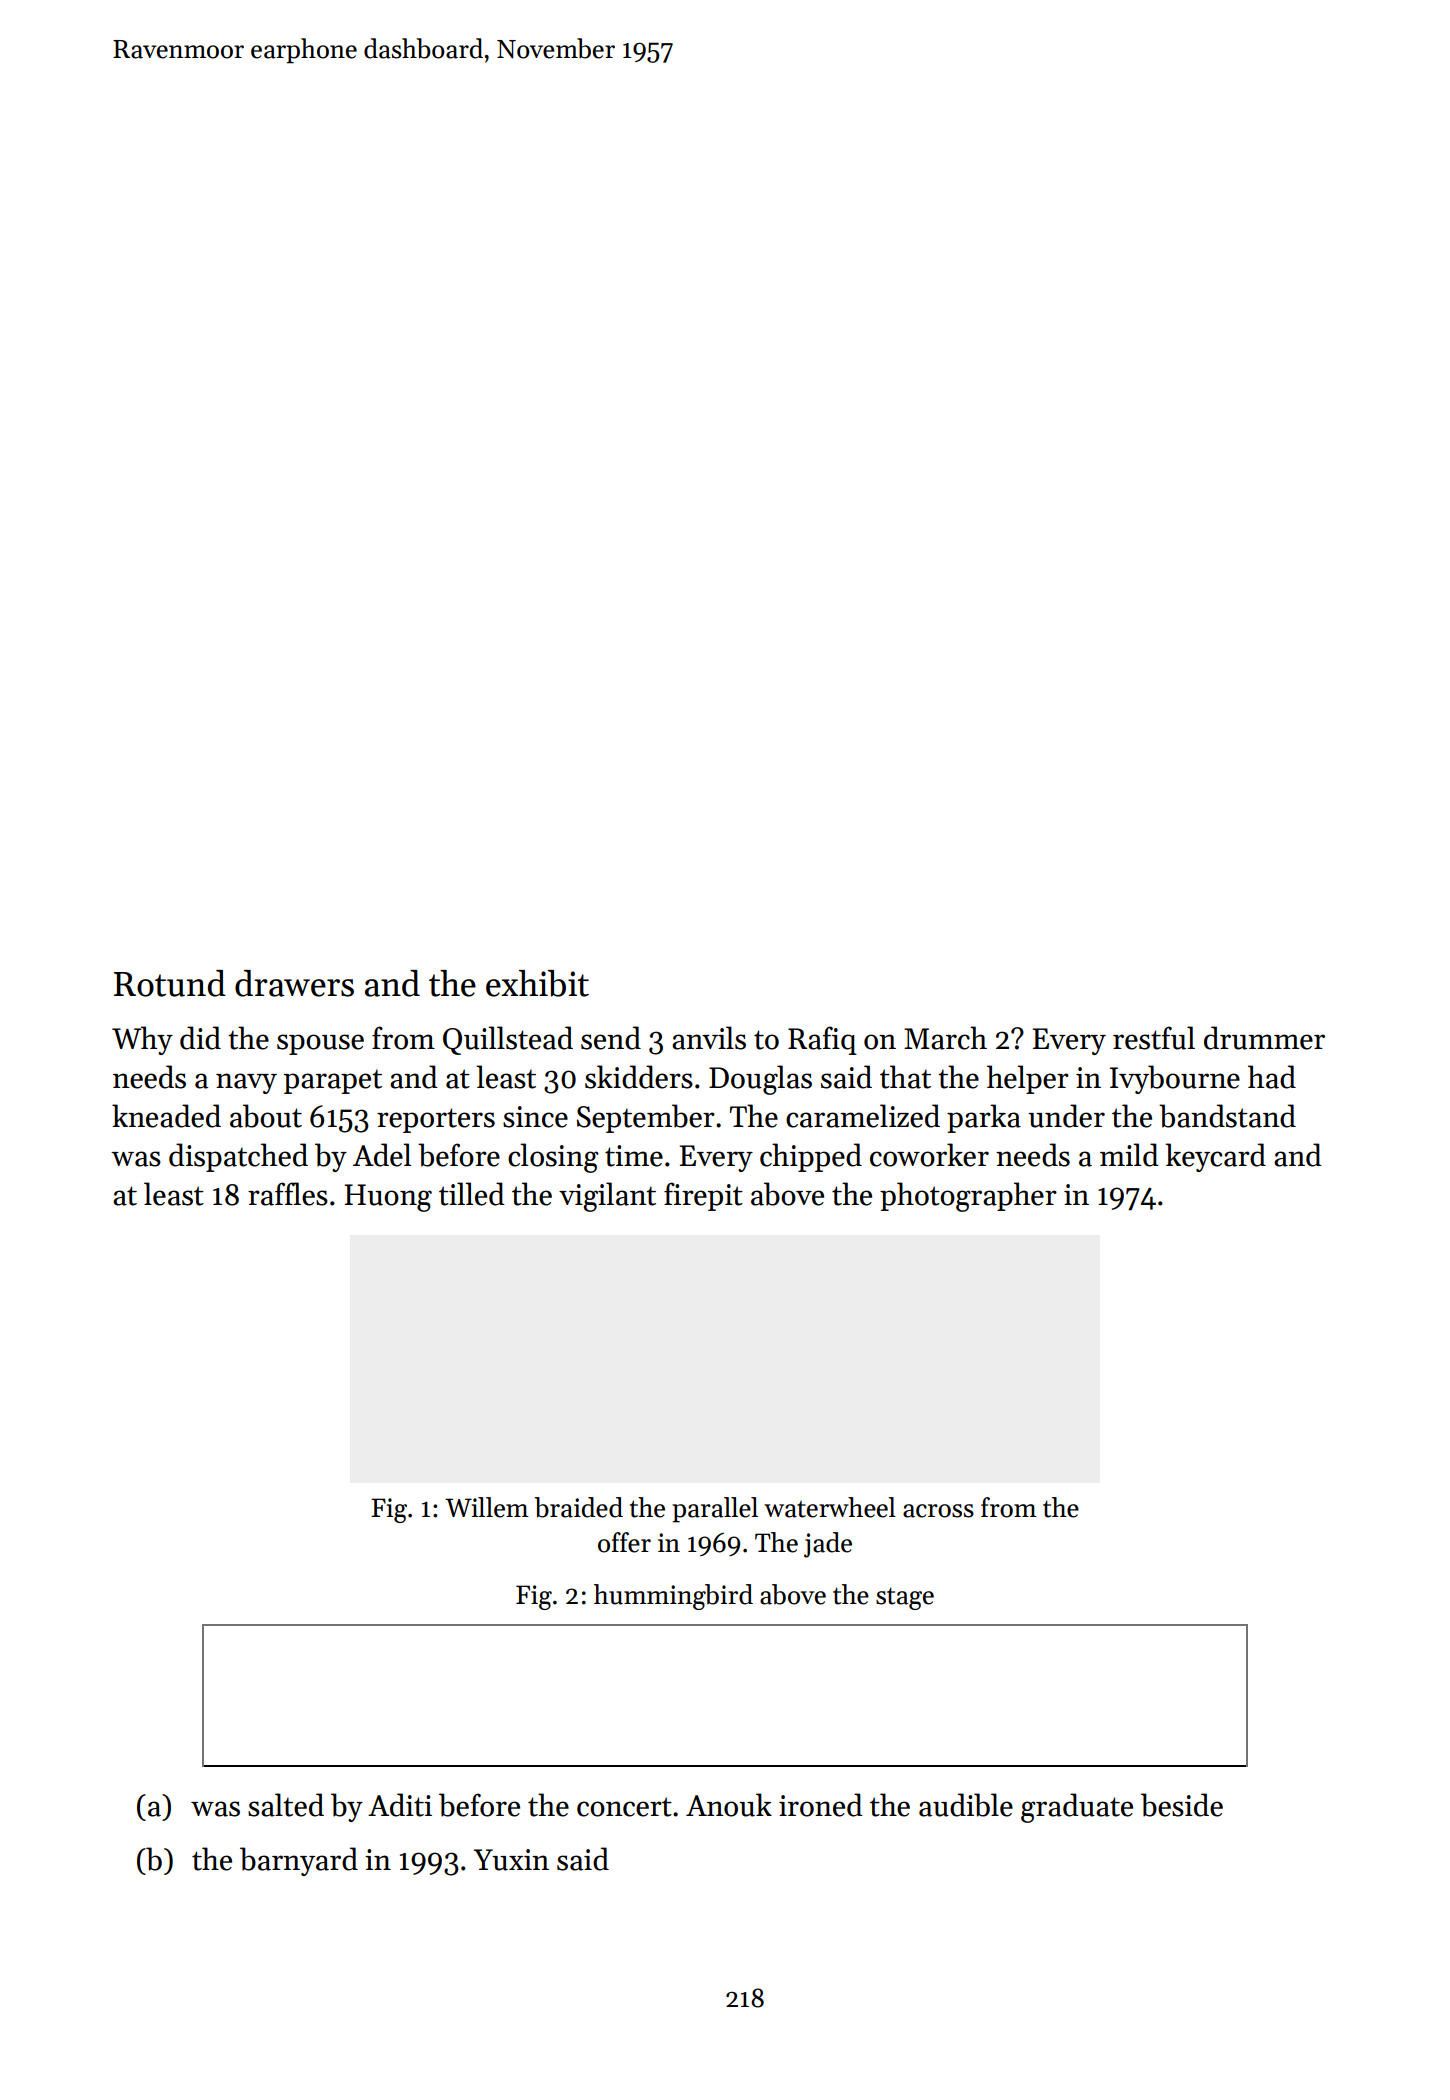 The image size is (1450, 2100). Describe the element at coordinates (286, 1805) in the image. I see `salted` at that location.
